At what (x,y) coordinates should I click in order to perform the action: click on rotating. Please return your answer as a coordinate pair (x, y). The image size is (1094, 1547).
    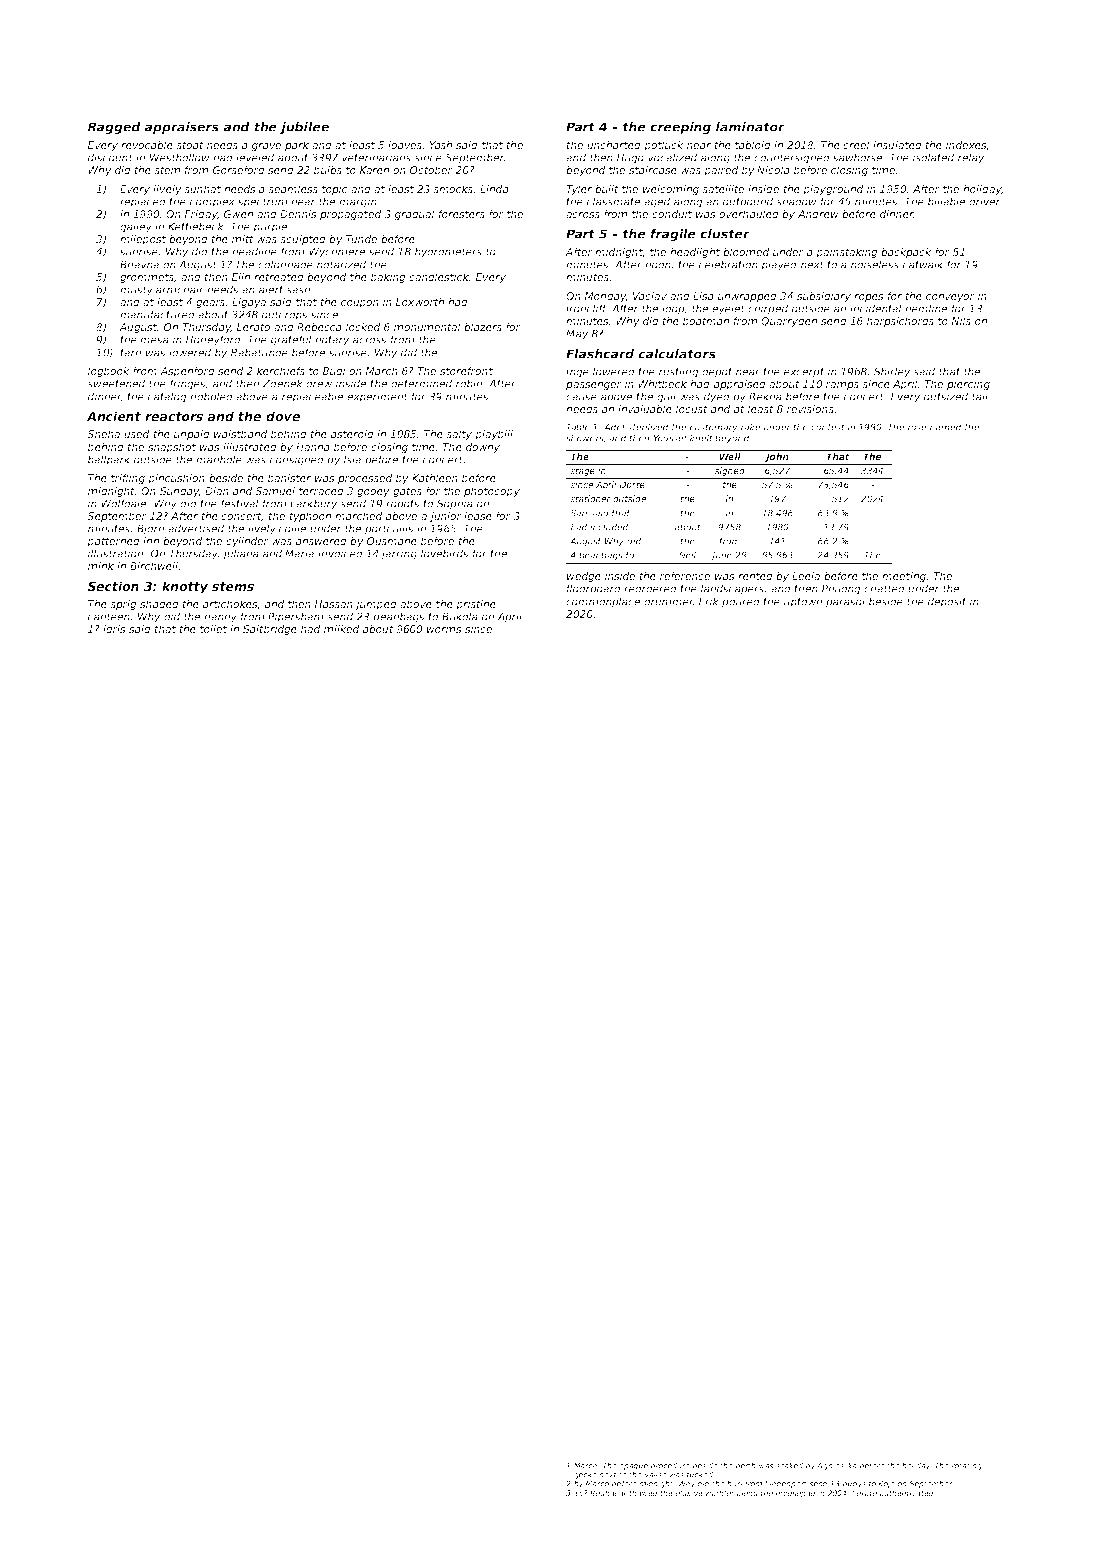
    Looking at the image, I should click on (967, 1466).
